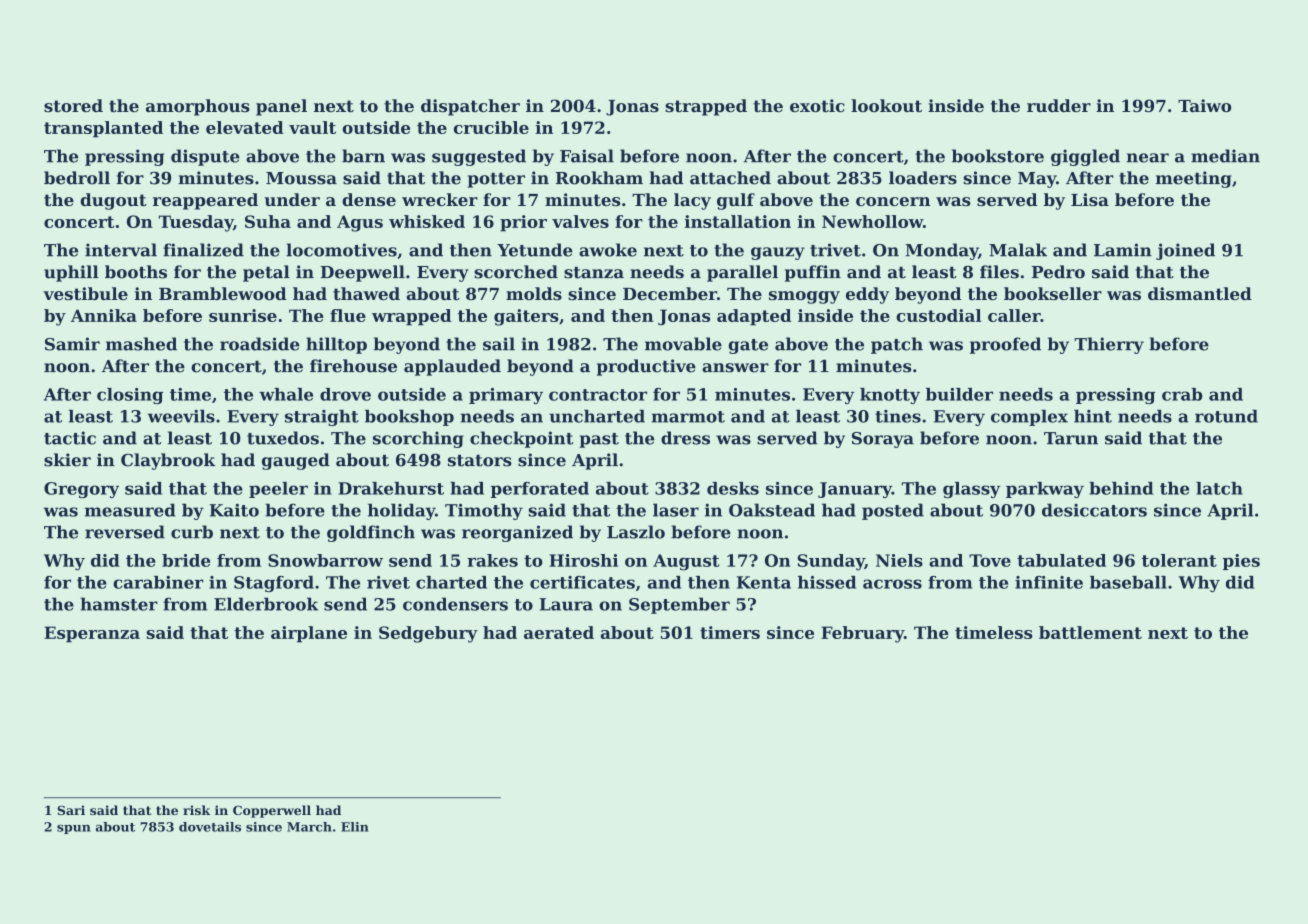 The image size is (1308, 924). Describe the element at coordinates (1071, 438) in the image. I see `Tarun` at that location.
